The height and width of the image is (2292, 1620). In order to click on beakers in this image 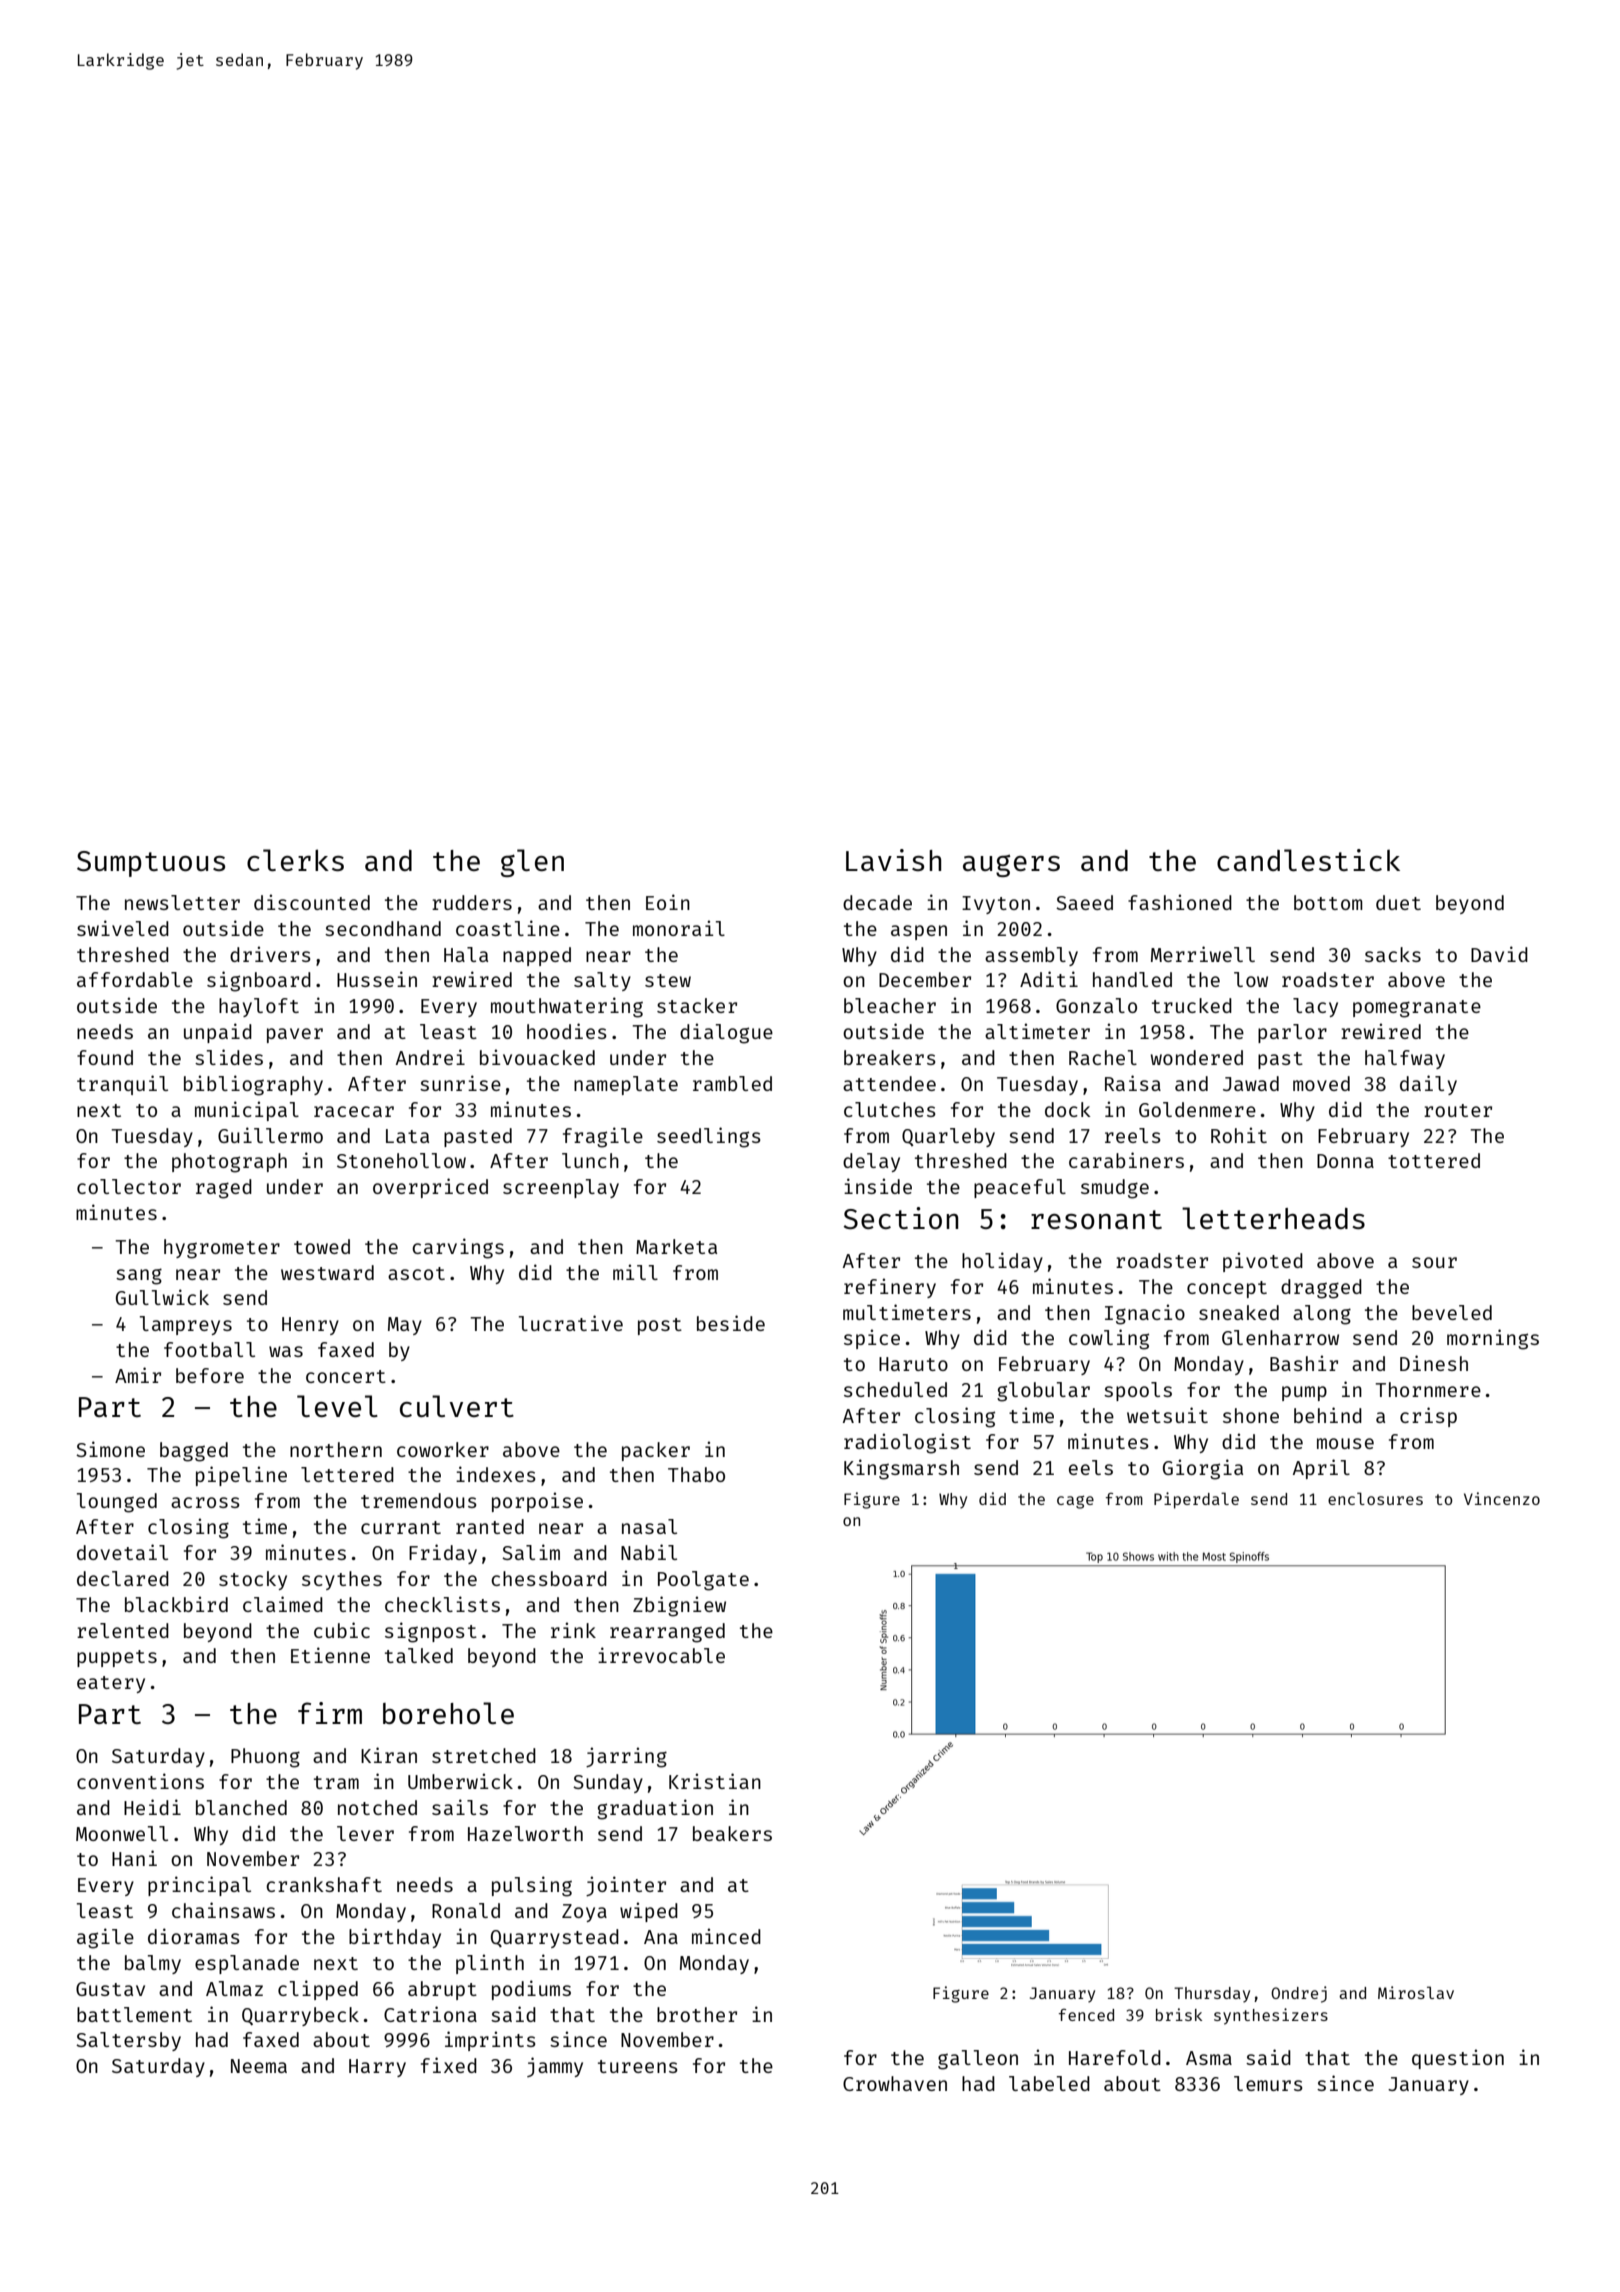, I will do `click(732, 1833)`.
